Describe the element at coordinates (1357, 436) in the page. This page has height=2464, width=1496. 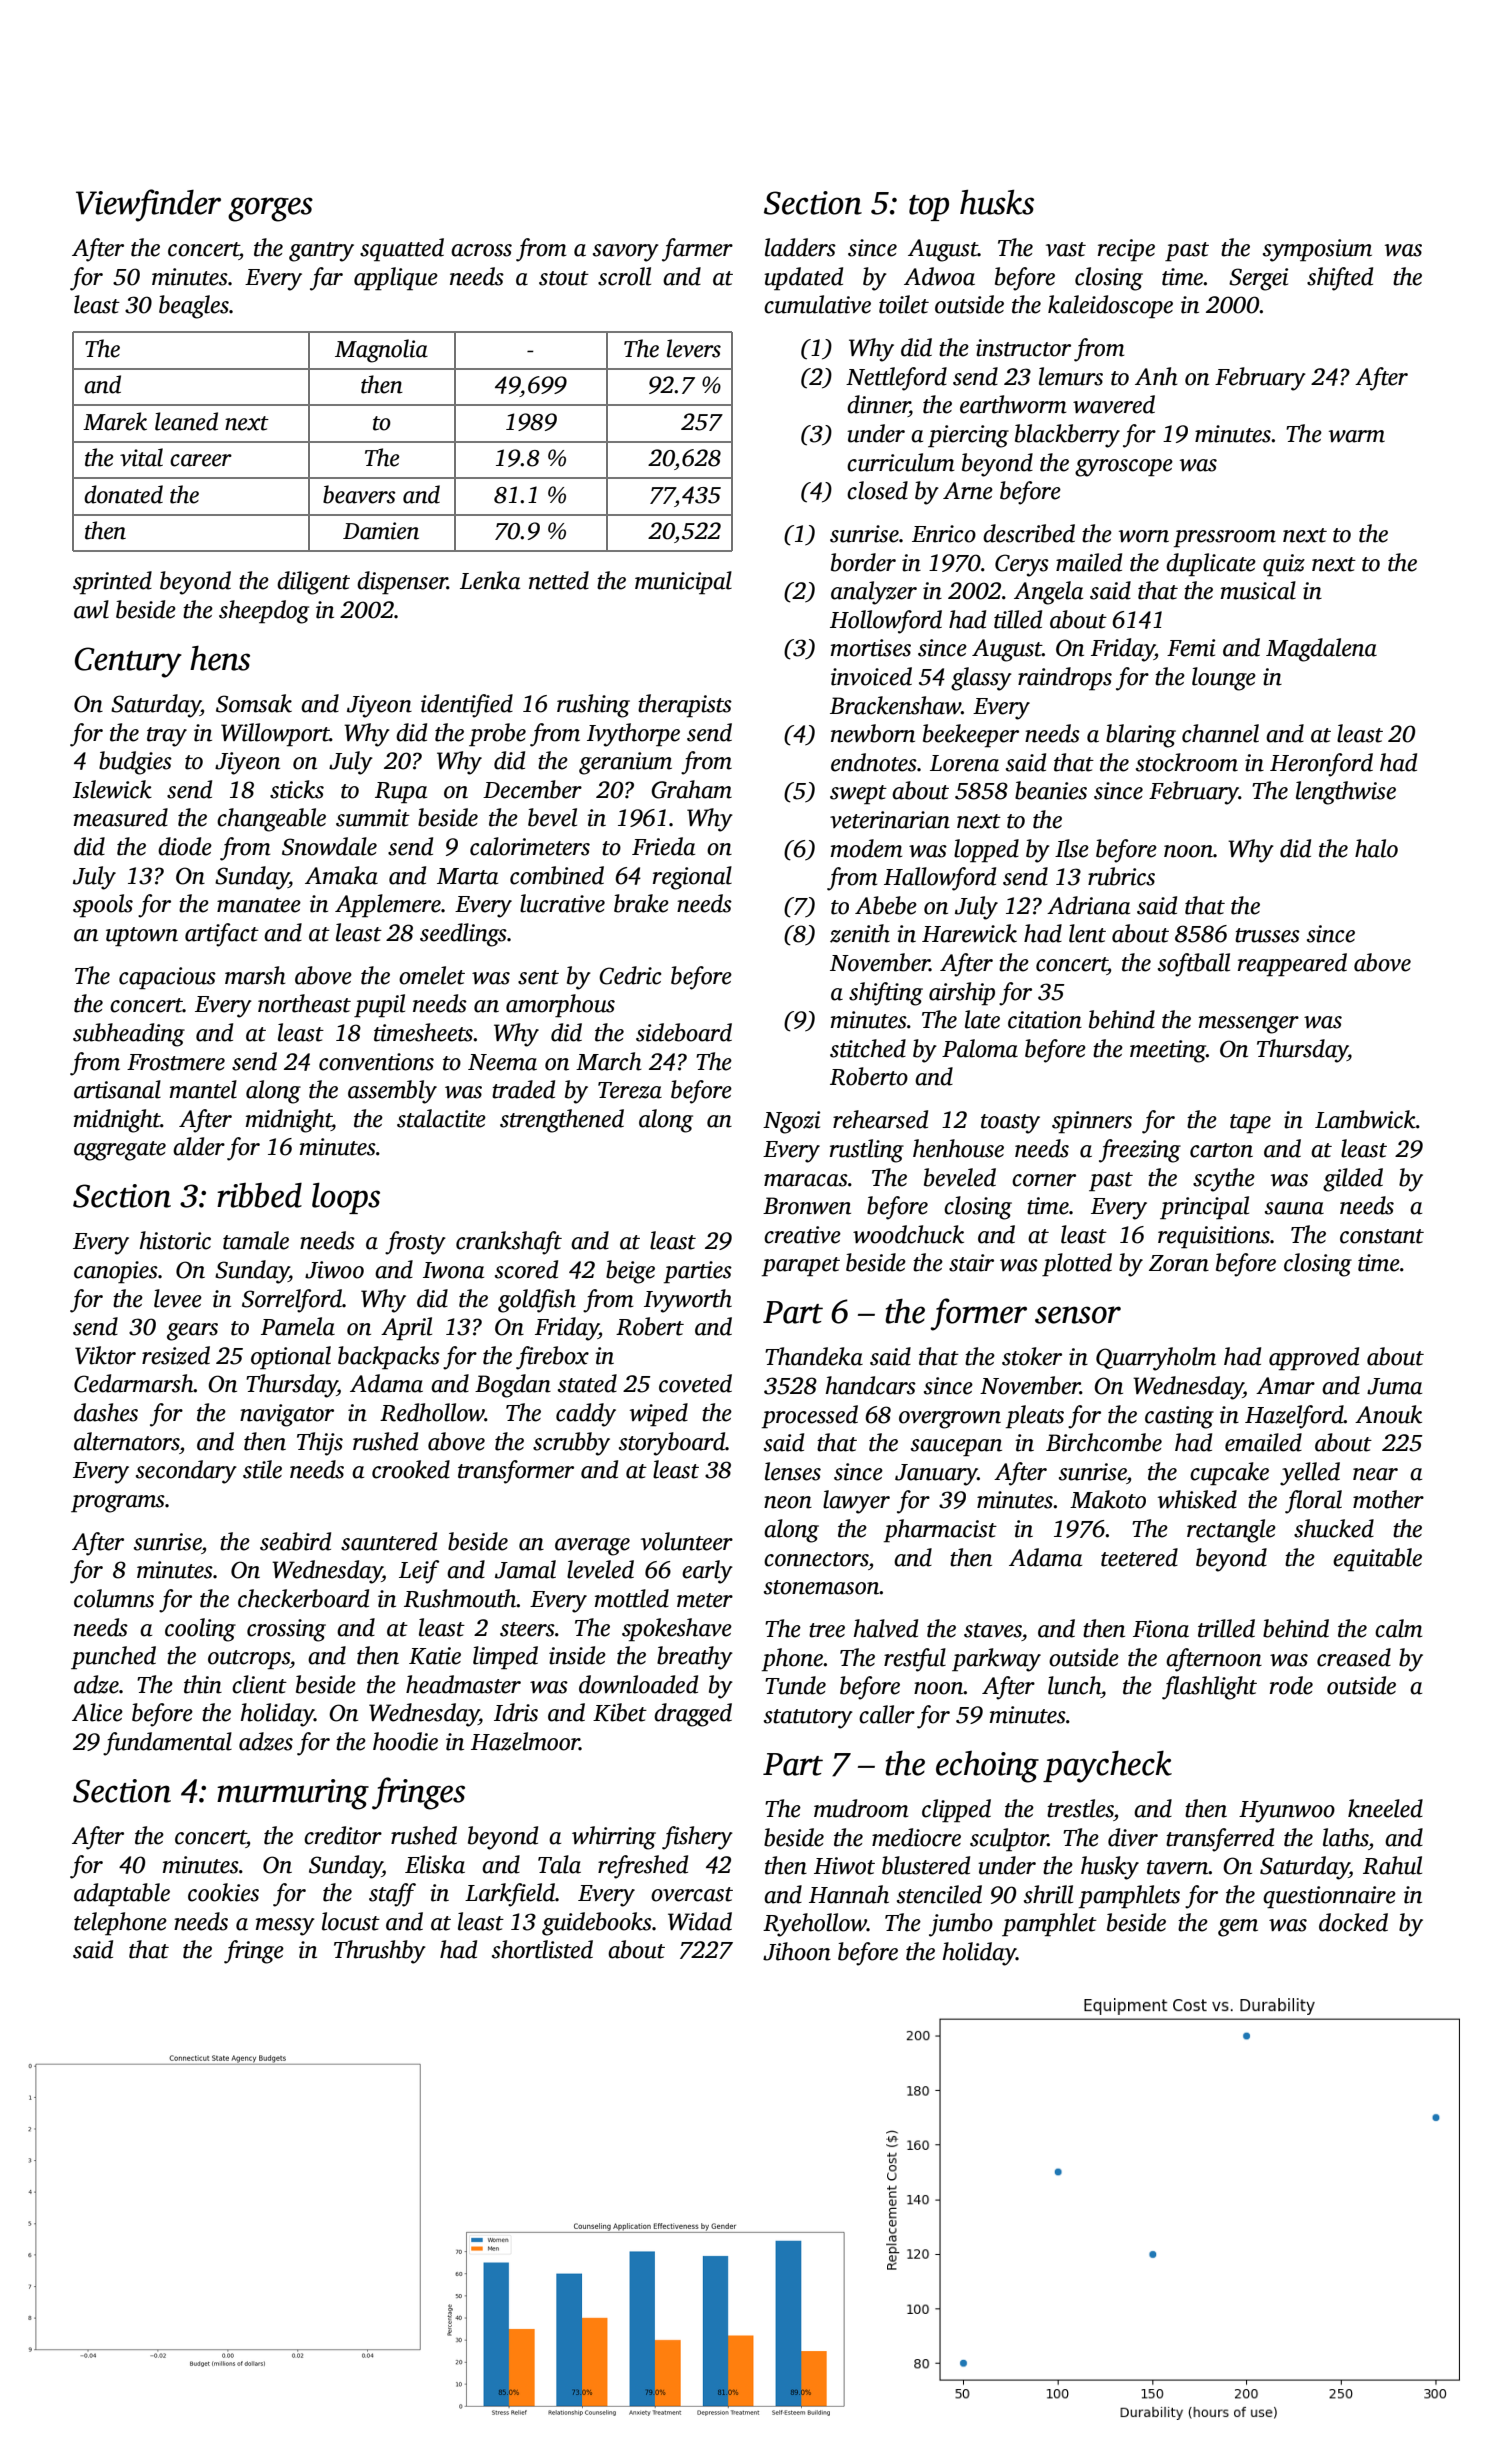
I see `warm` at that location.
